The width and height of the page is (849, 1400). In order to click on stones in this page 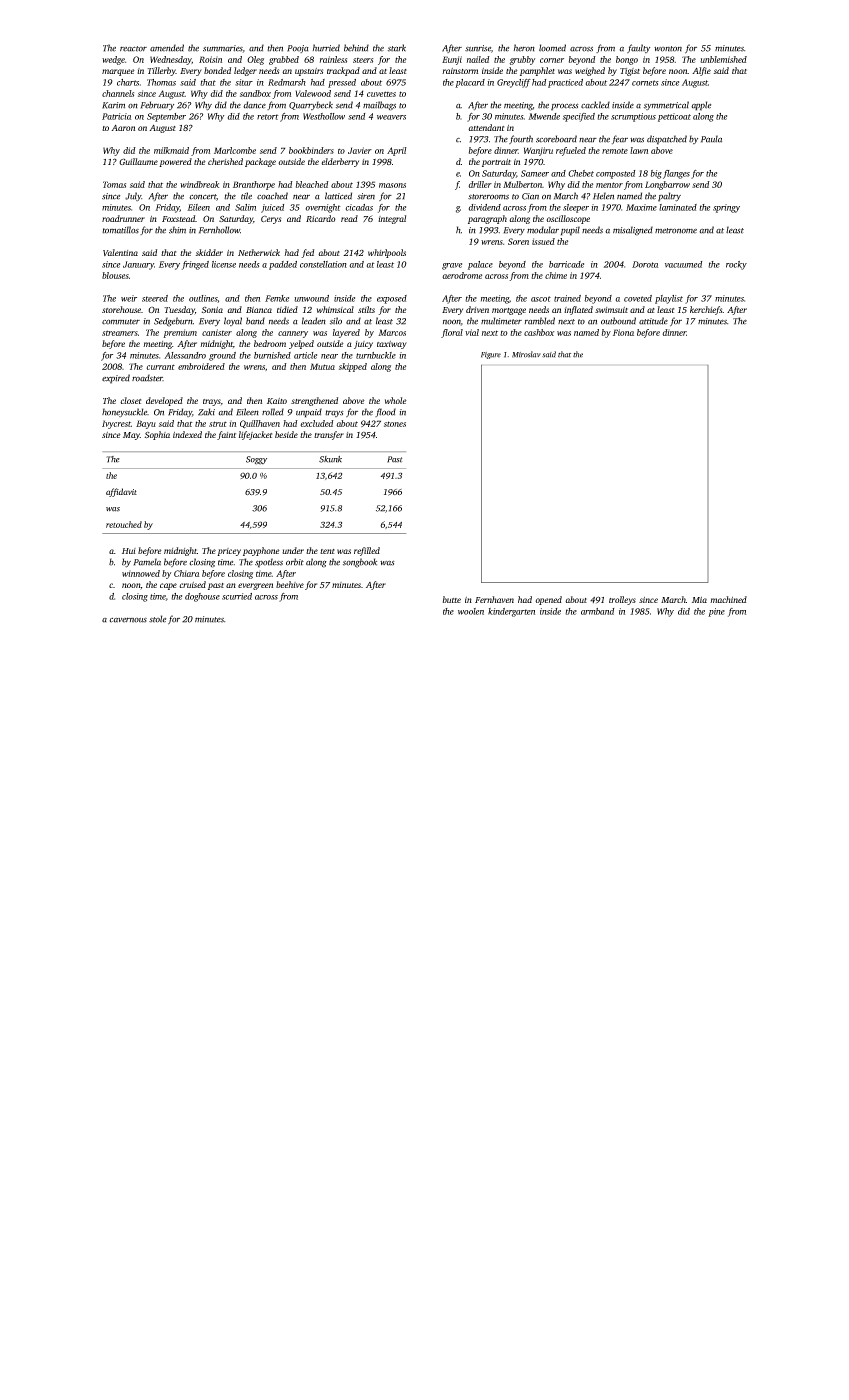, I will do `click(395, 424)`.
